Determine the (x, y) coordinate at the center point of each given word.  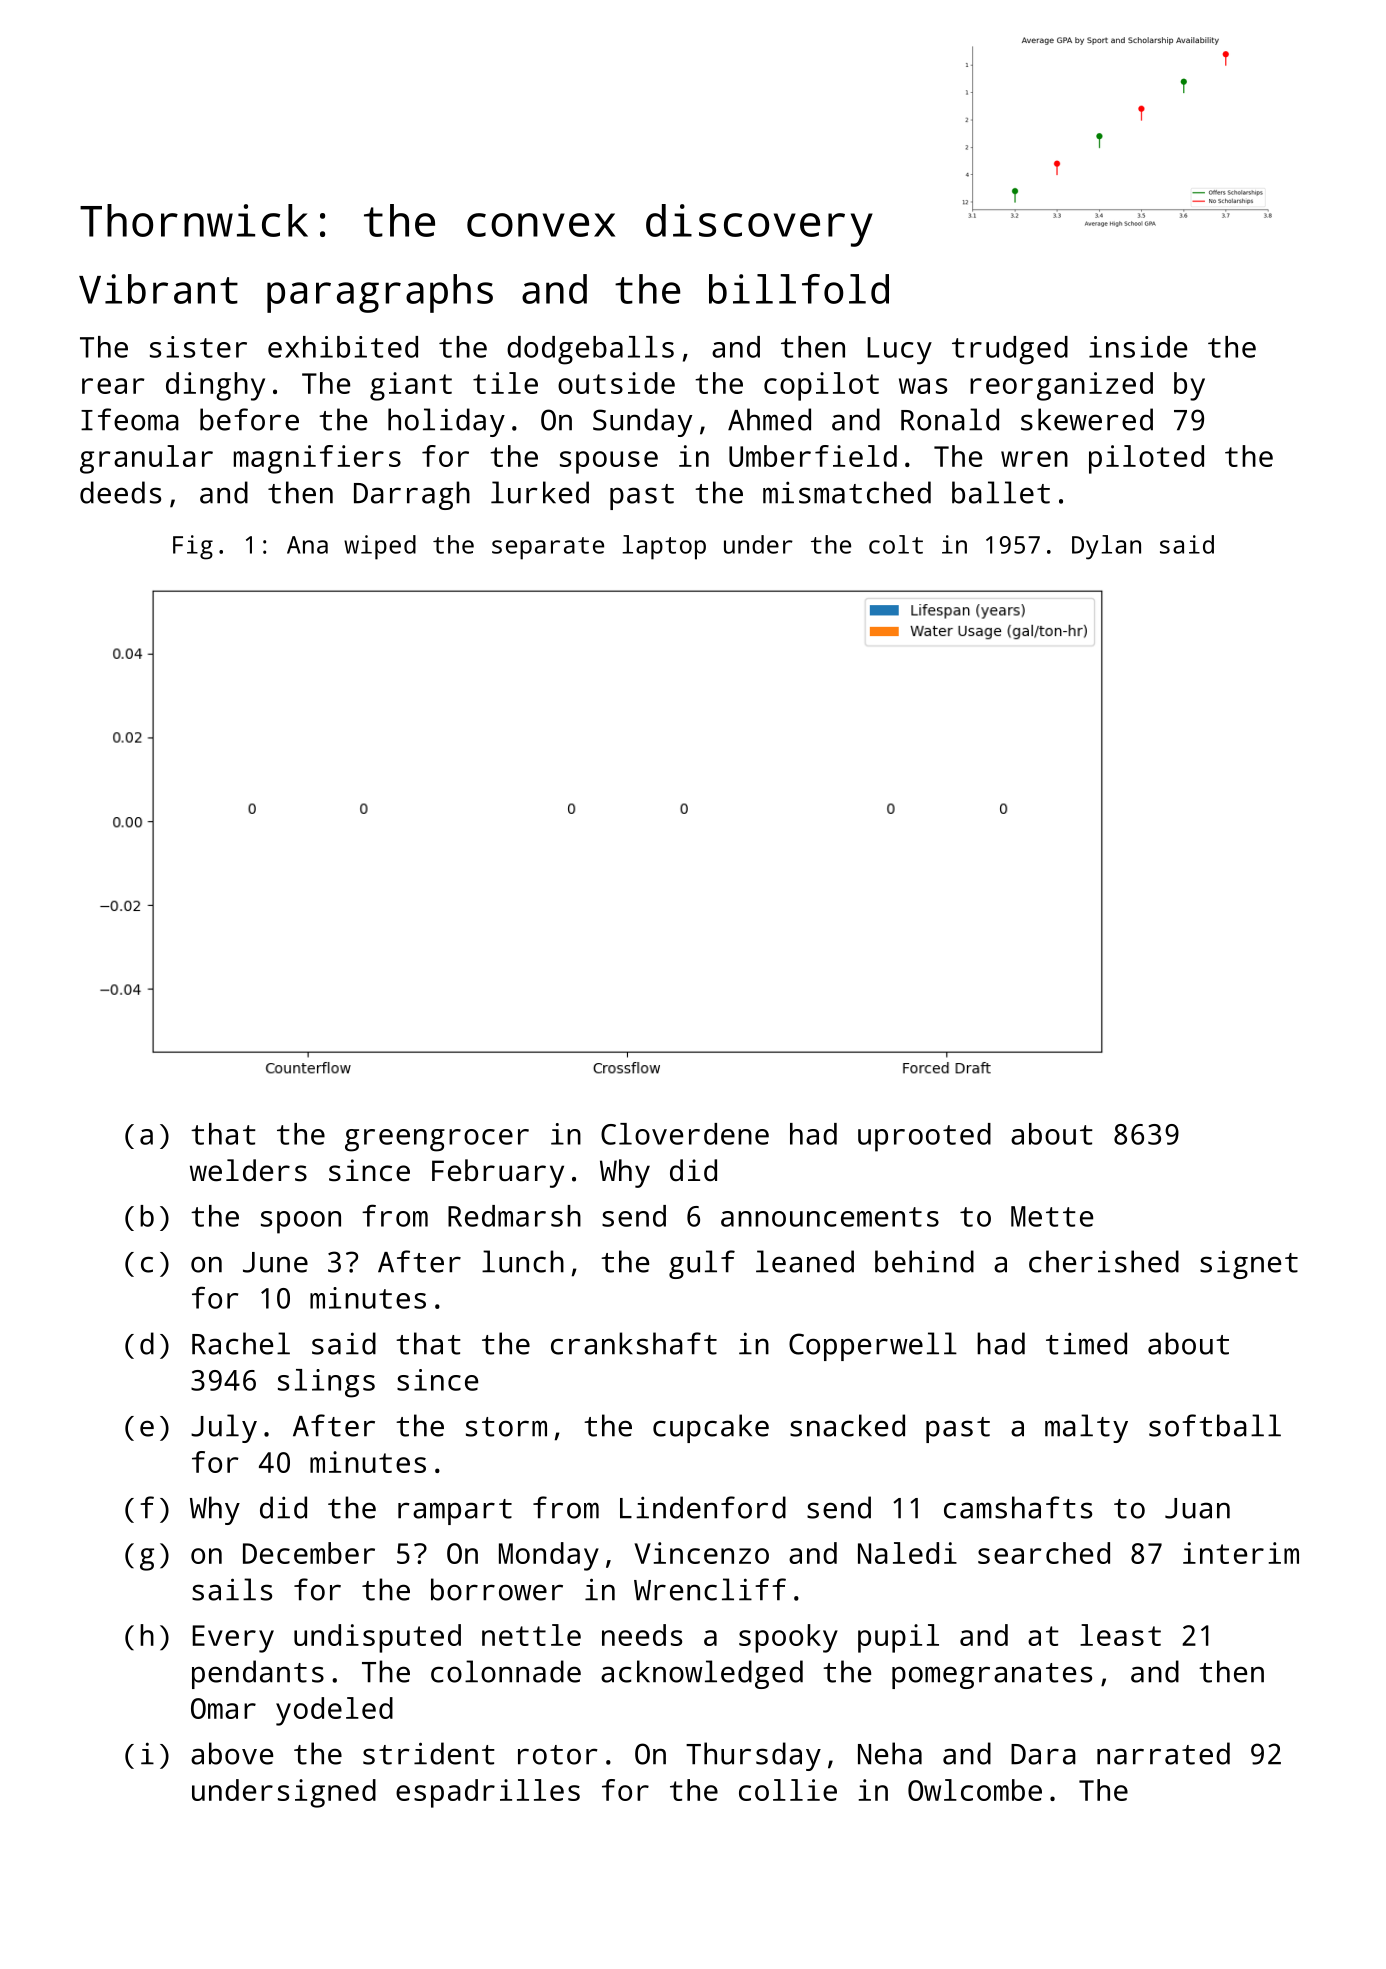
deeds (120, 492)
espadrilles (488, 1793)
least (1120, 1635)
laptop (664, 547)
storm (506, 1427)
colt (896, 544)
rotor (558, 1755)
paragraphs (380, 293)
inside (1138, 347)
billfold (799, 289)
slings (326, 1383)
